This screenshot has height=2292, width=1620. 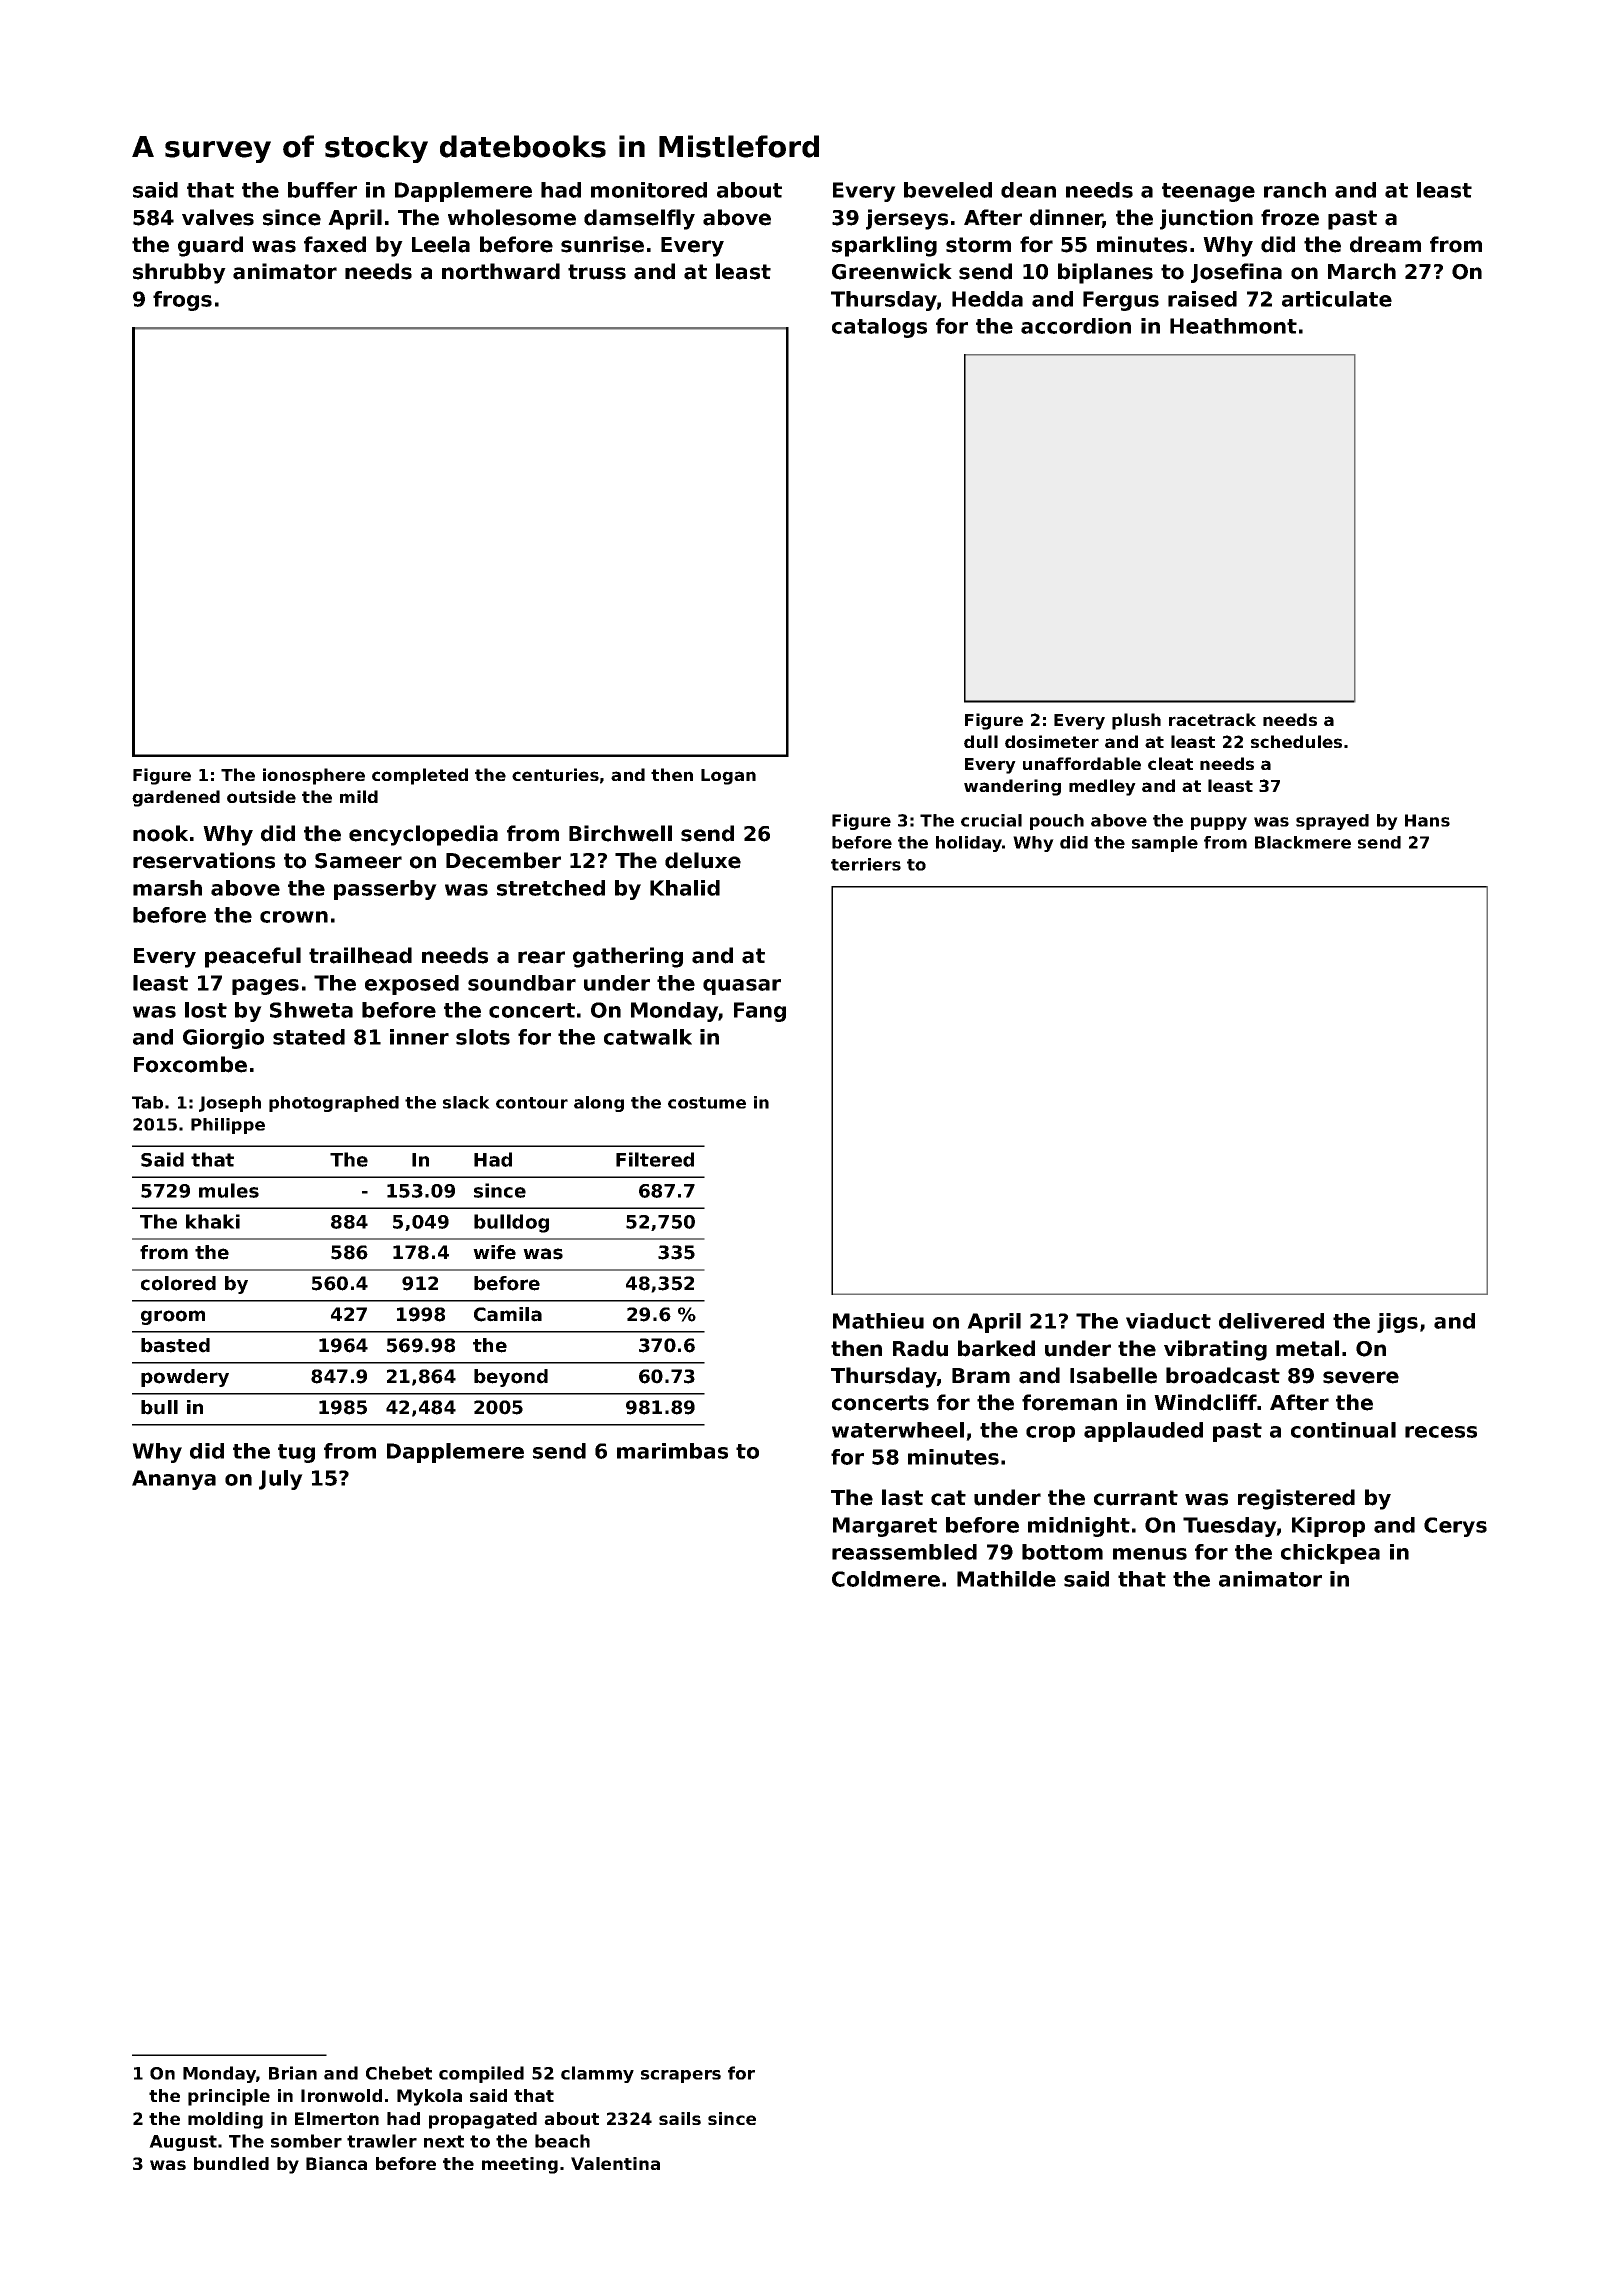 I want to click on photographed, so click(x=334, y=1104).
